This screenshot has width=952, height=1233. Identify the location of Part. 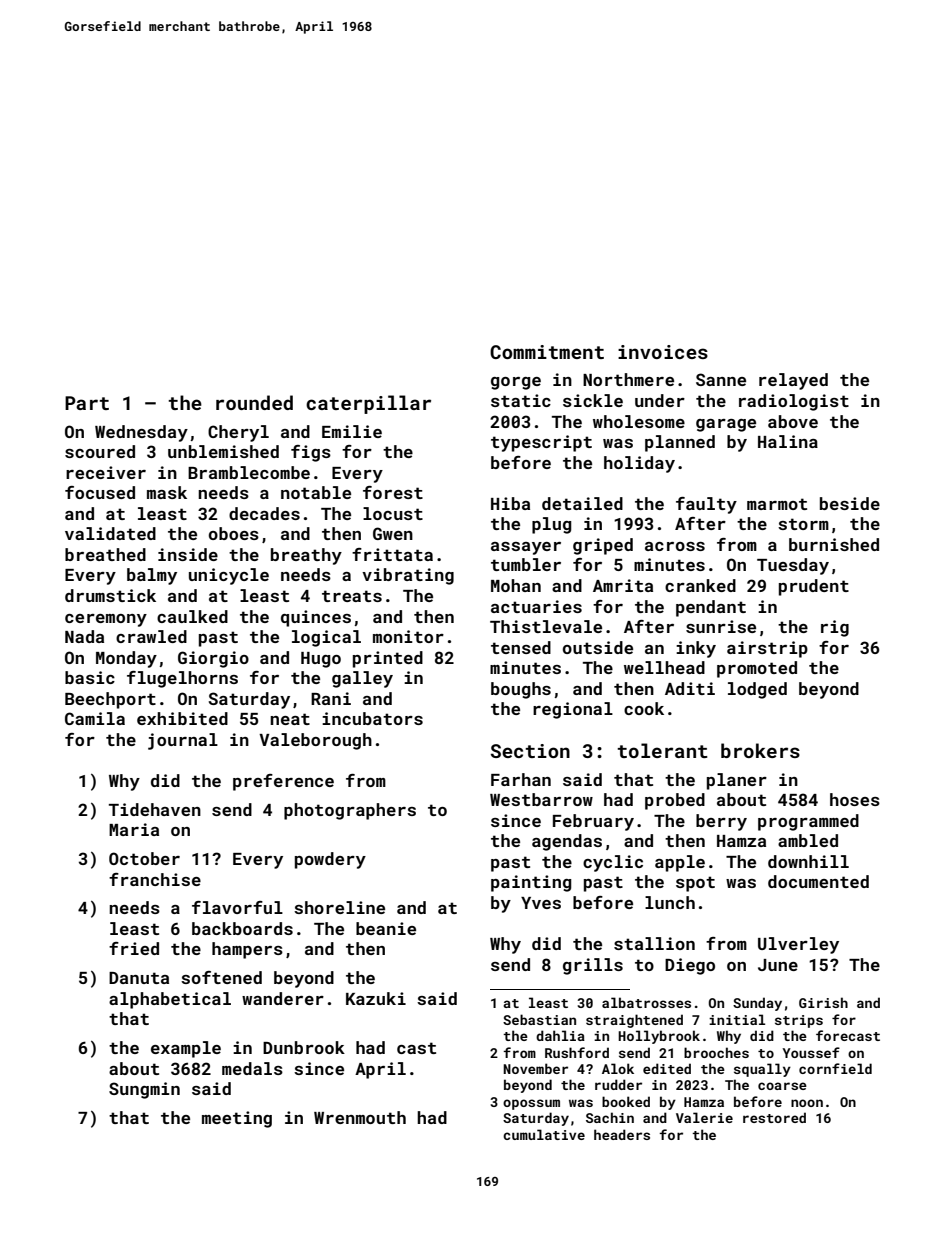
(87, 403).
